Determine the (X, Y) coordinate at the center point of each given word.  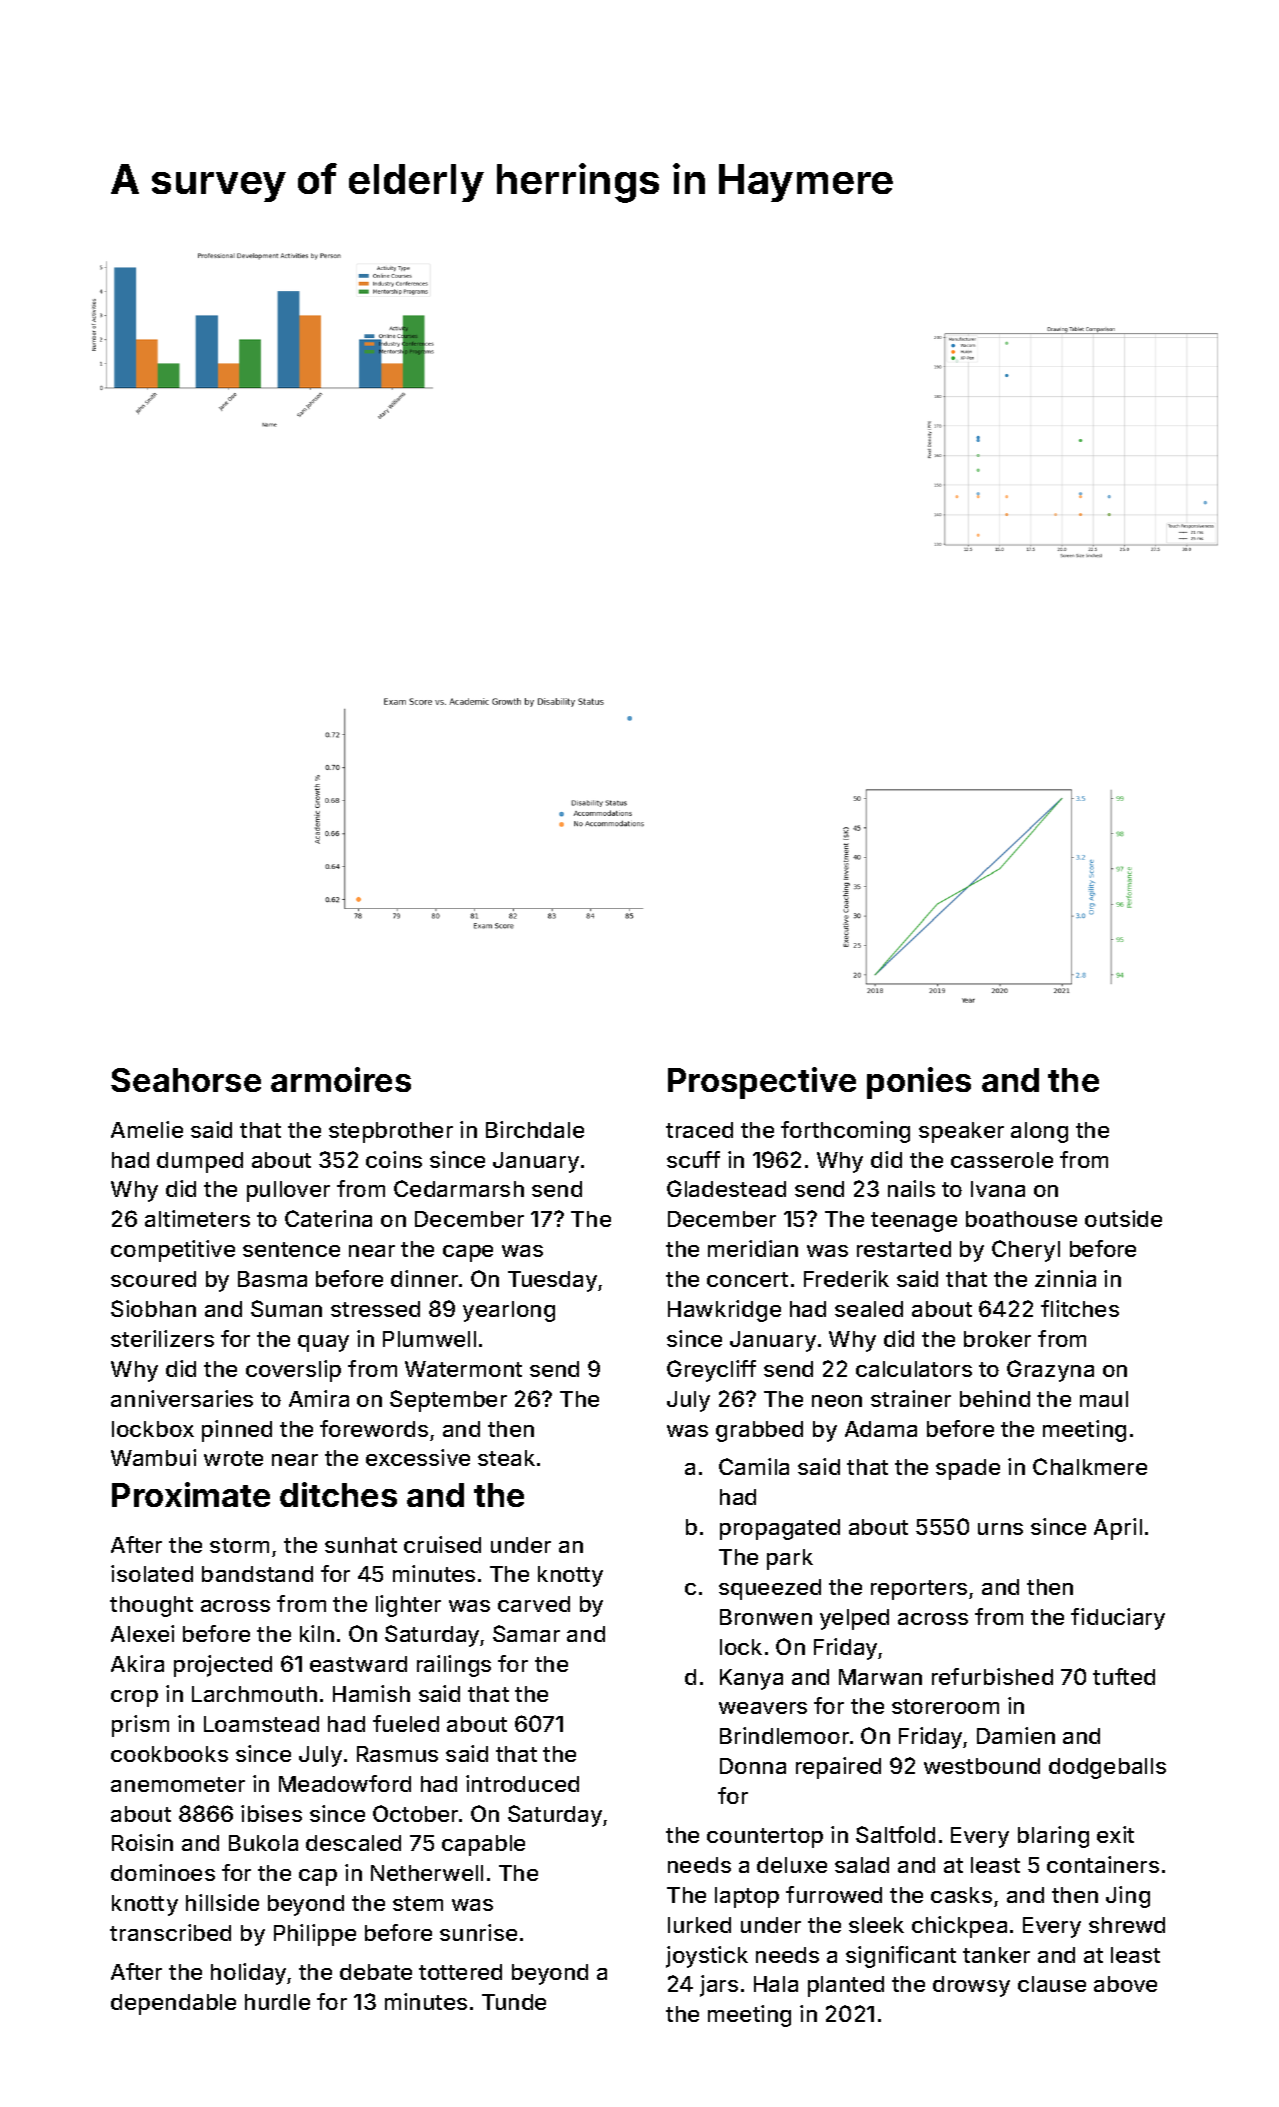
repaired (838, 1768)
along (1039, 1132)
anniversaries (182, 1398)
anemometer (178, 1784)
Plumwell (429, 1339)
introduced (522, 1783)
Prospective (762, 1083)
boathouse (1021, 1219)
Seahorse (186, 1080)
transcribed (170, 1932)
